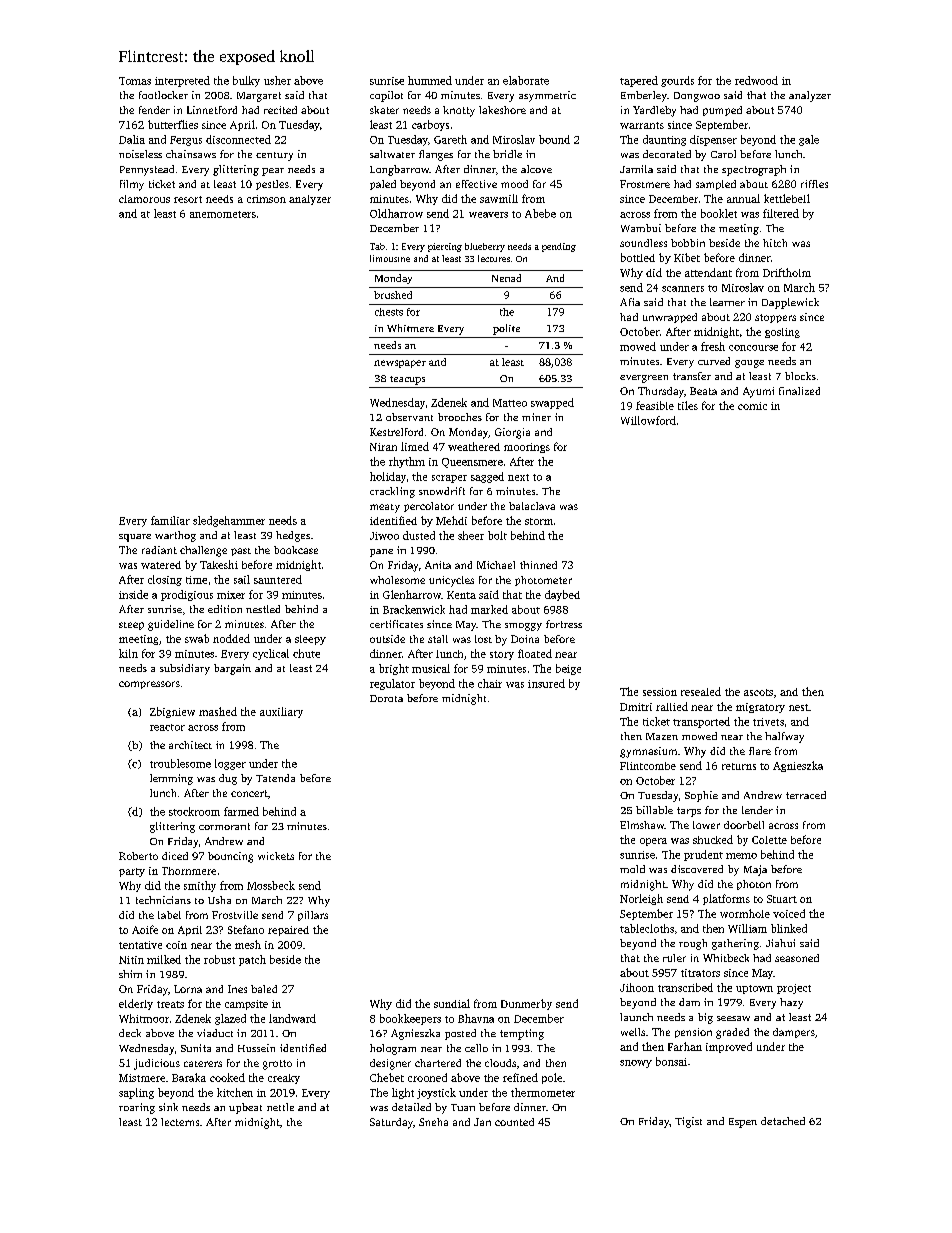 The height and width of the screenshot is (1233, 952). I want to click on mold, so click(632, 869).
